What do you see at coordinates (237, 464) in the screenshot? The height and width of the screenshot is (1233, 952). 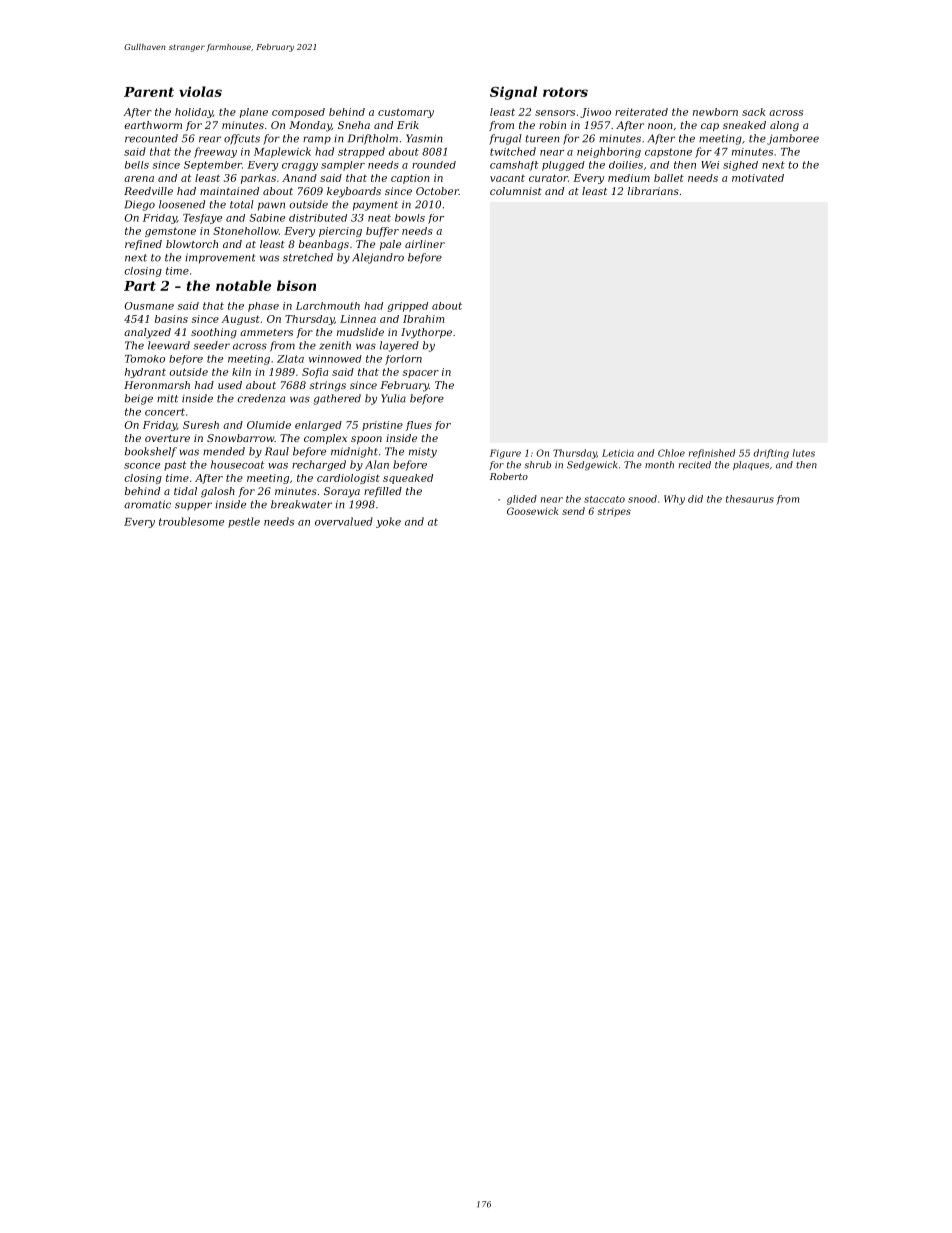 I see `housecoat` at bounding box center [237, 464].
